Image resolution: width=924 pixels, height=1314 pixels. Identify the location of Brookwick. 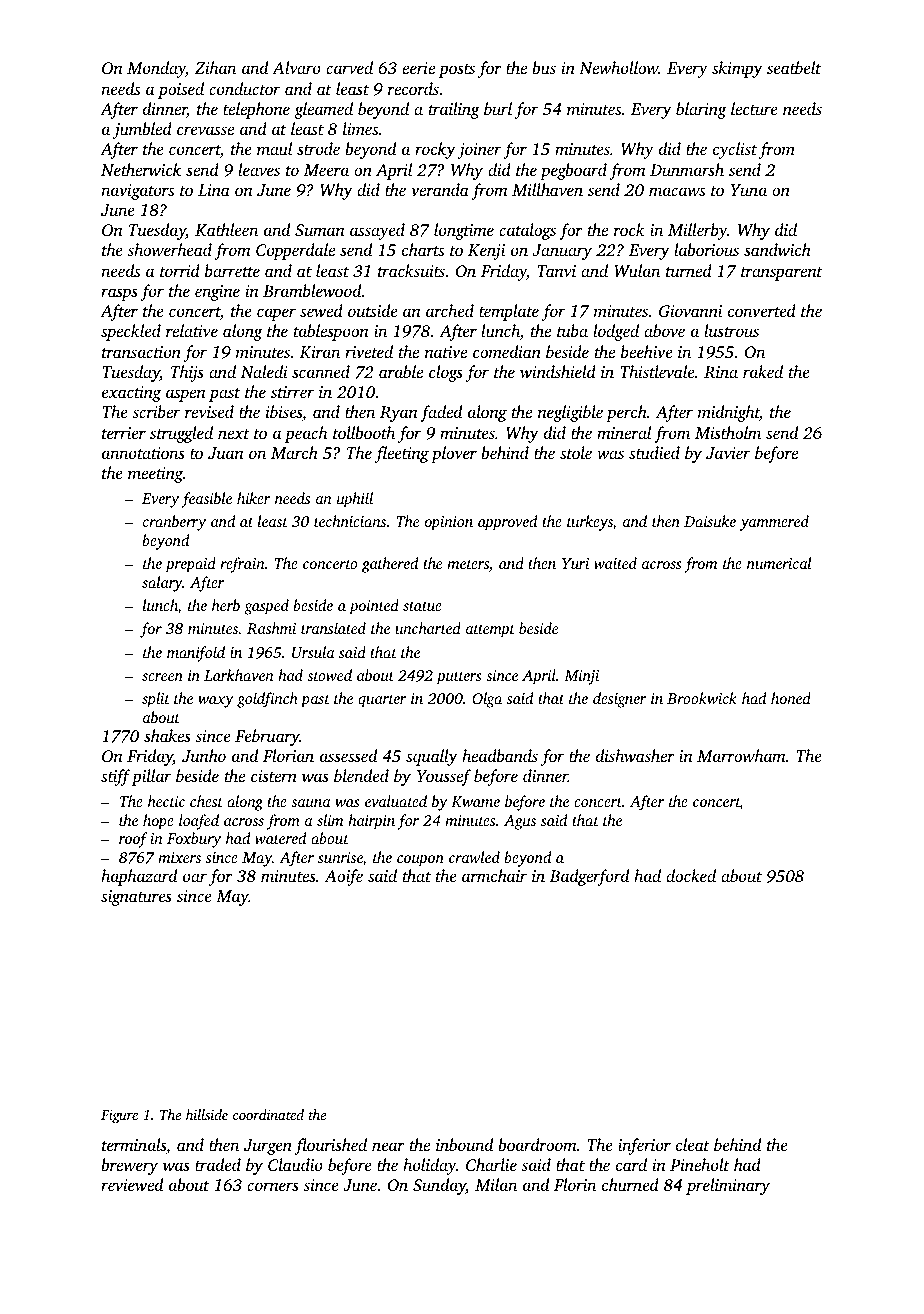
(702, 698).
